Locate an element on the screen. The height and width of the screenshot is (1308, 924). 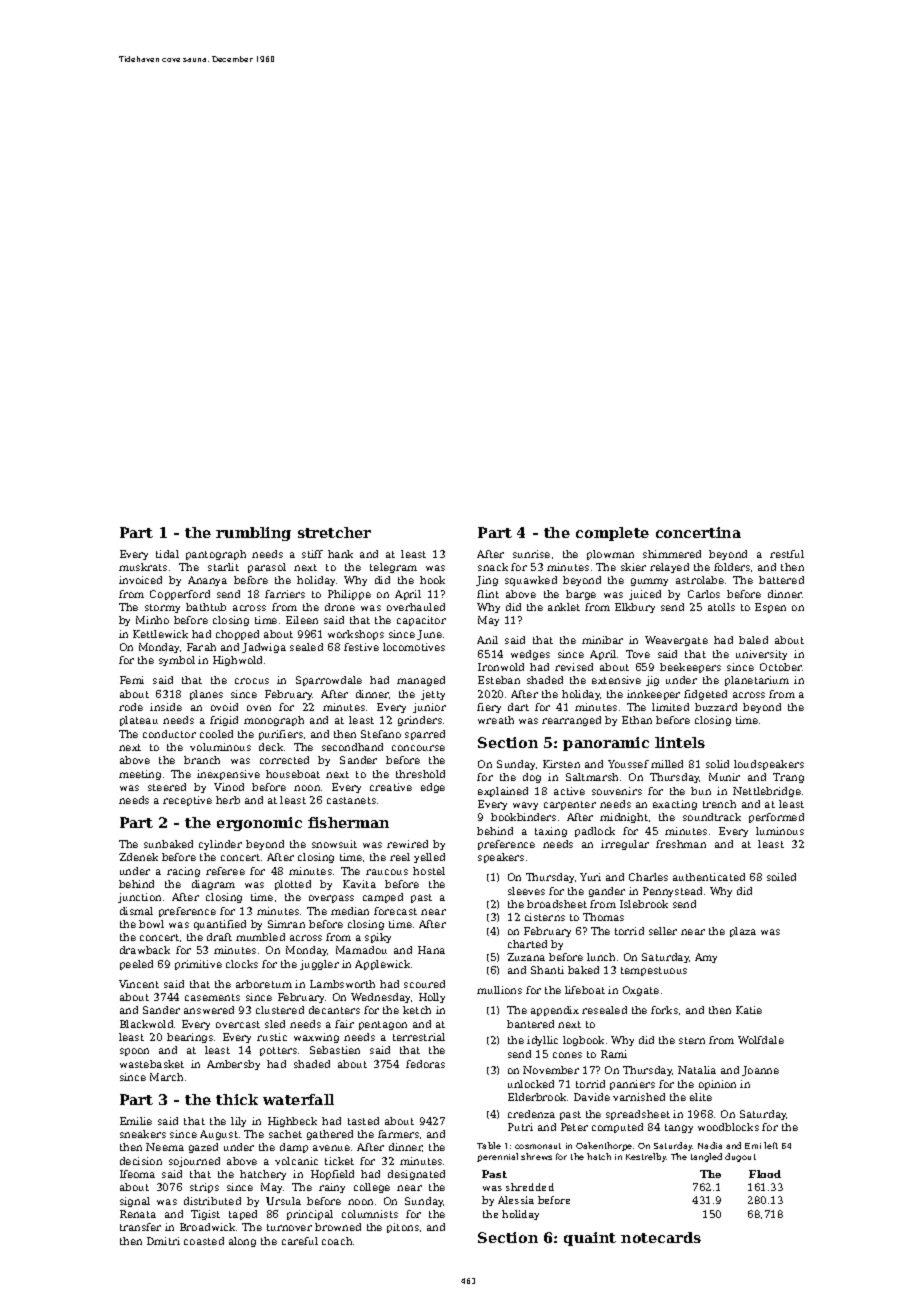
drawback is located at coordinates (145, 950).
